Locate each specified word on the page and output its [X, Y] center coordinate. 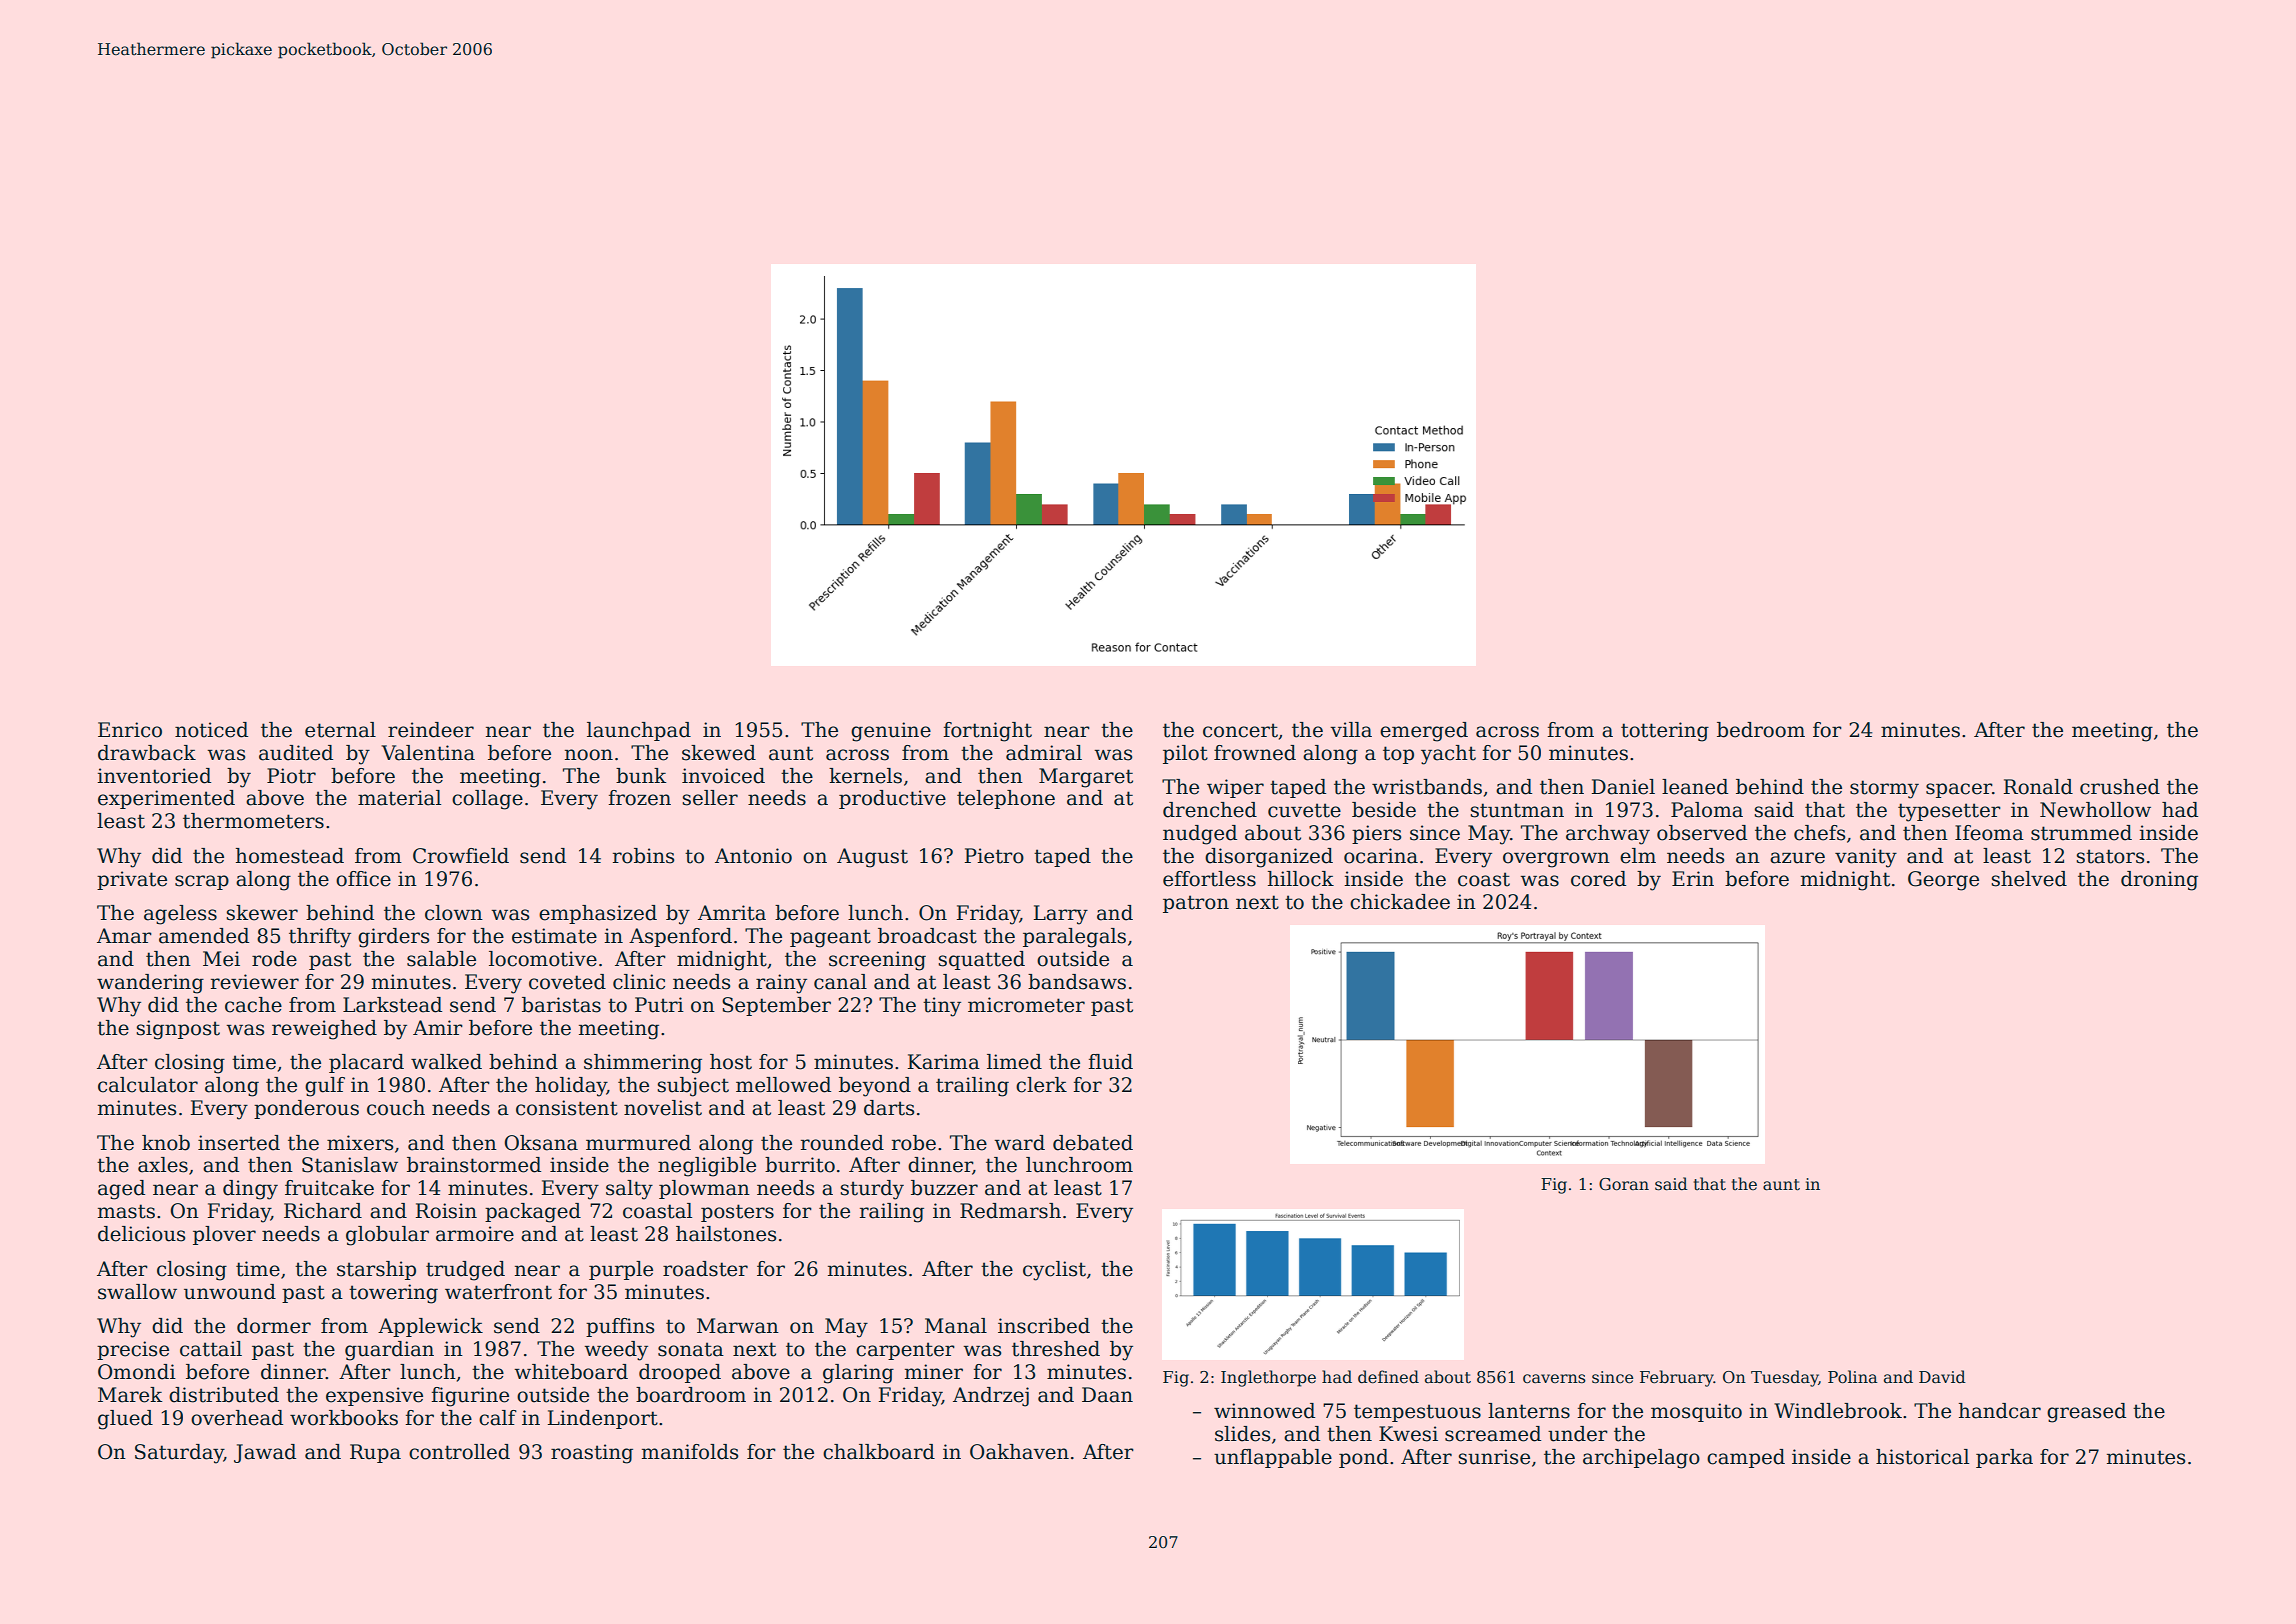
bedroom [1761, 730]
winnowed [1264, 1411]
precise [133, 1350]
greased [2086, 1413]
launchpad [639, 731]
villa [1351, 730]
